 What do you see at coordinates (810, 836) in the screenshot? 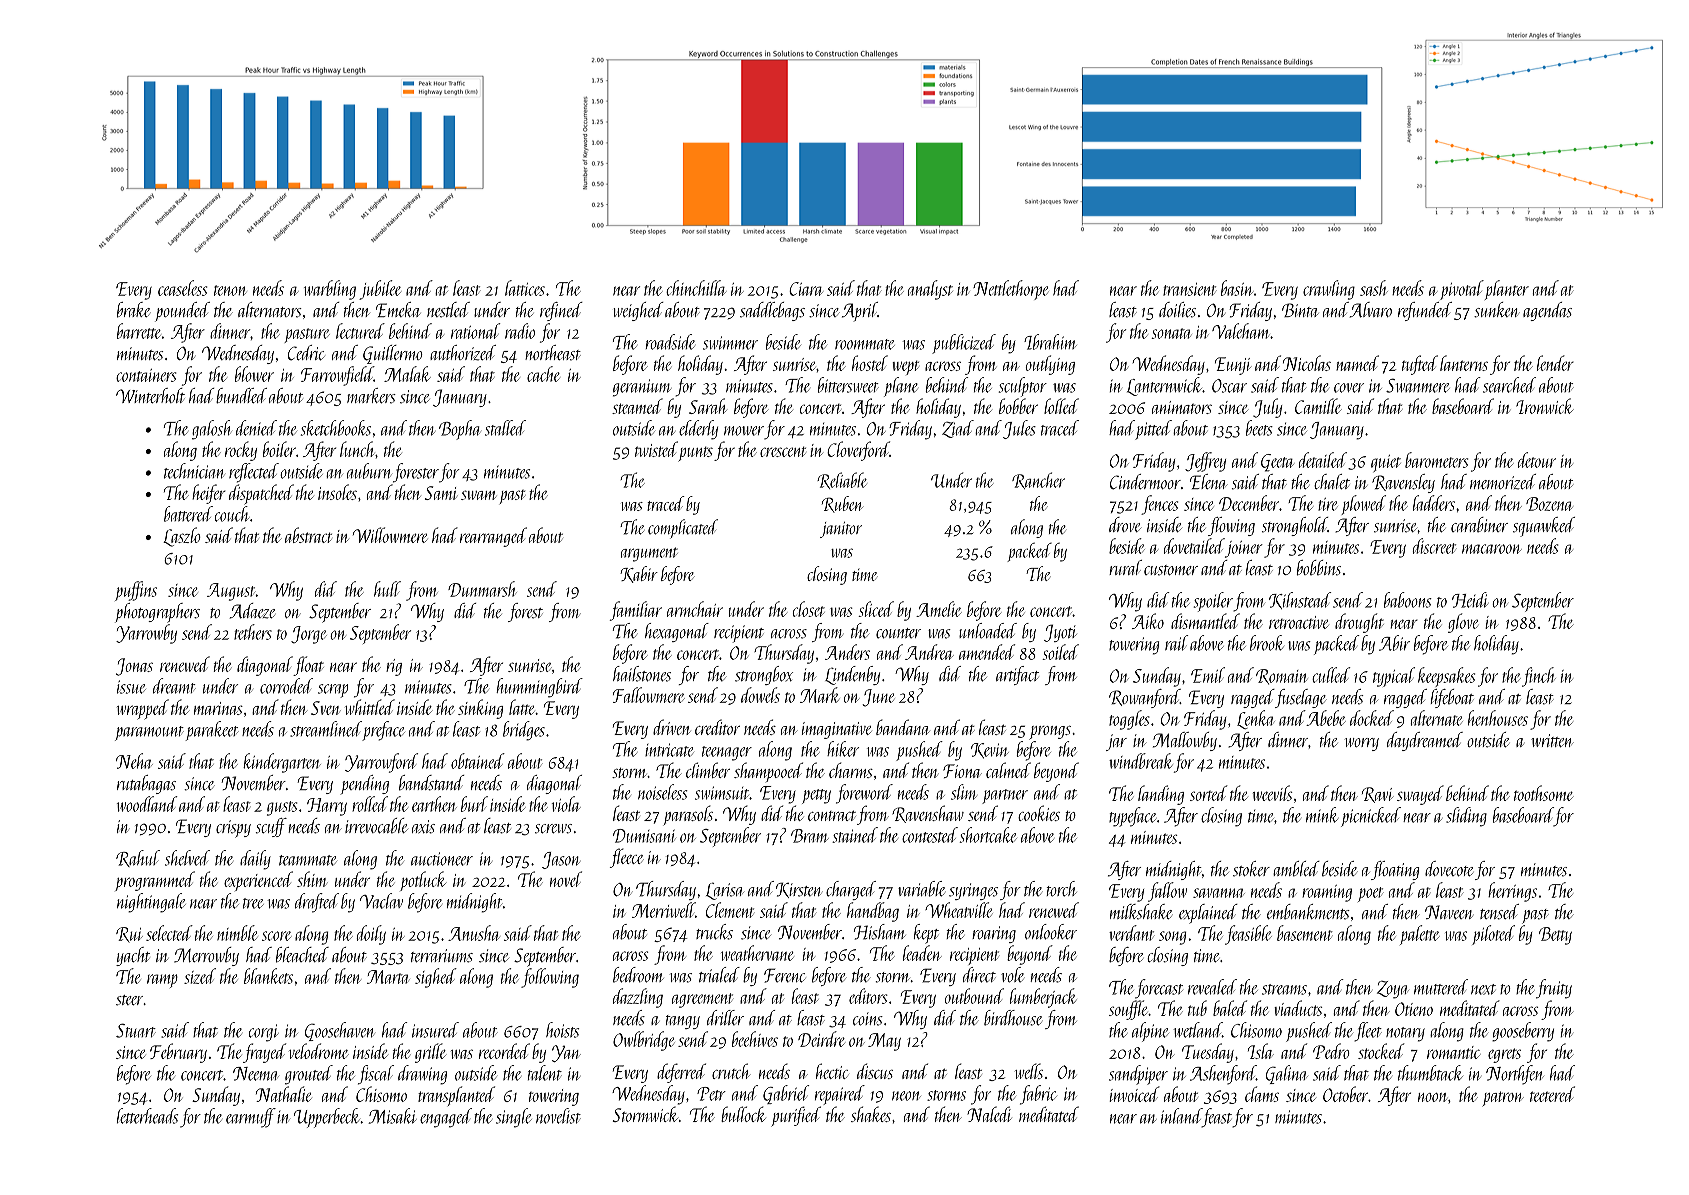
I see `Bram` at bounding box center [810, 836].
